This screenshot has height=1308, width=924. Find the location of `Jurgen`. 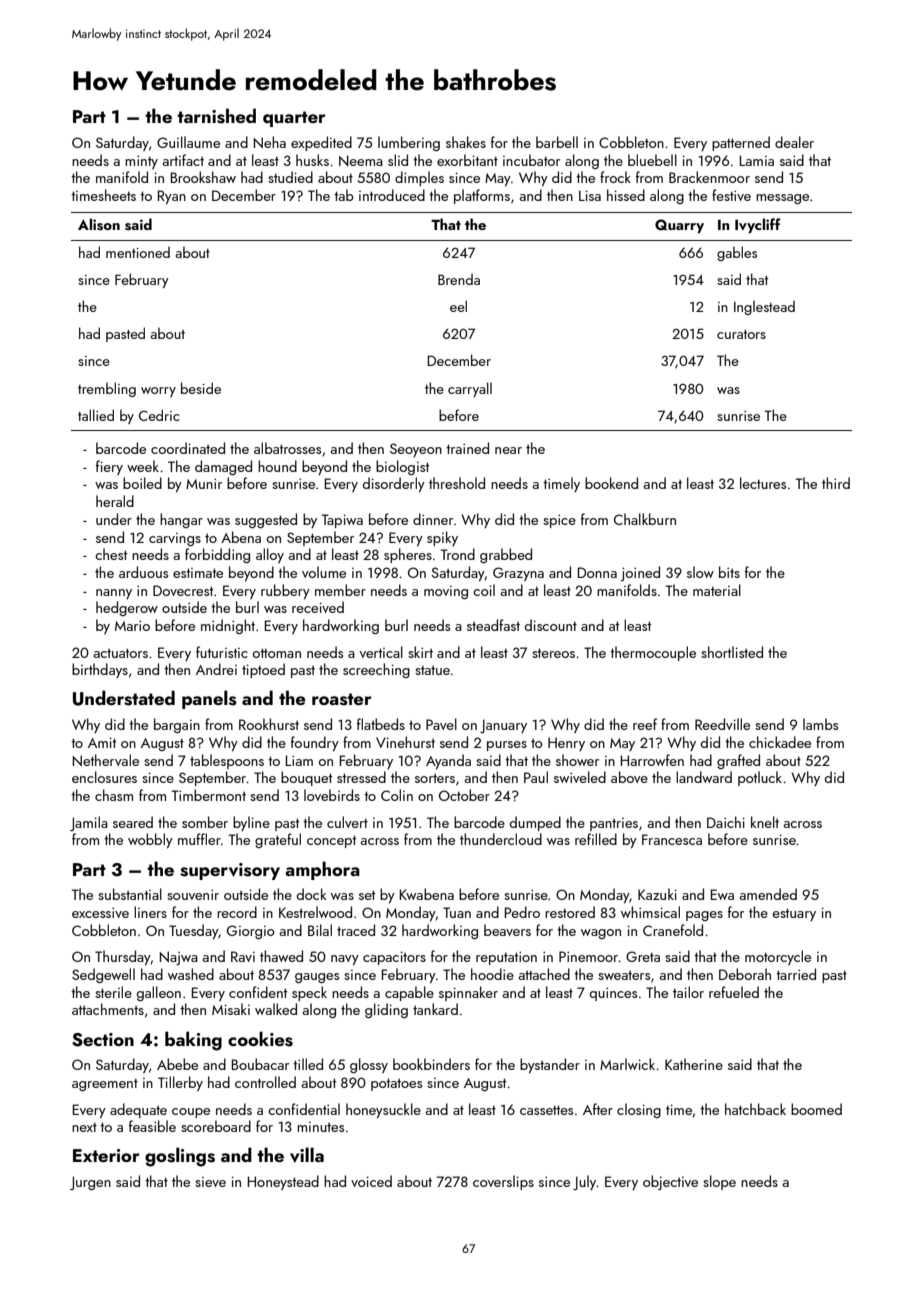

Jurgen is located at coordinates (90, 1183).
